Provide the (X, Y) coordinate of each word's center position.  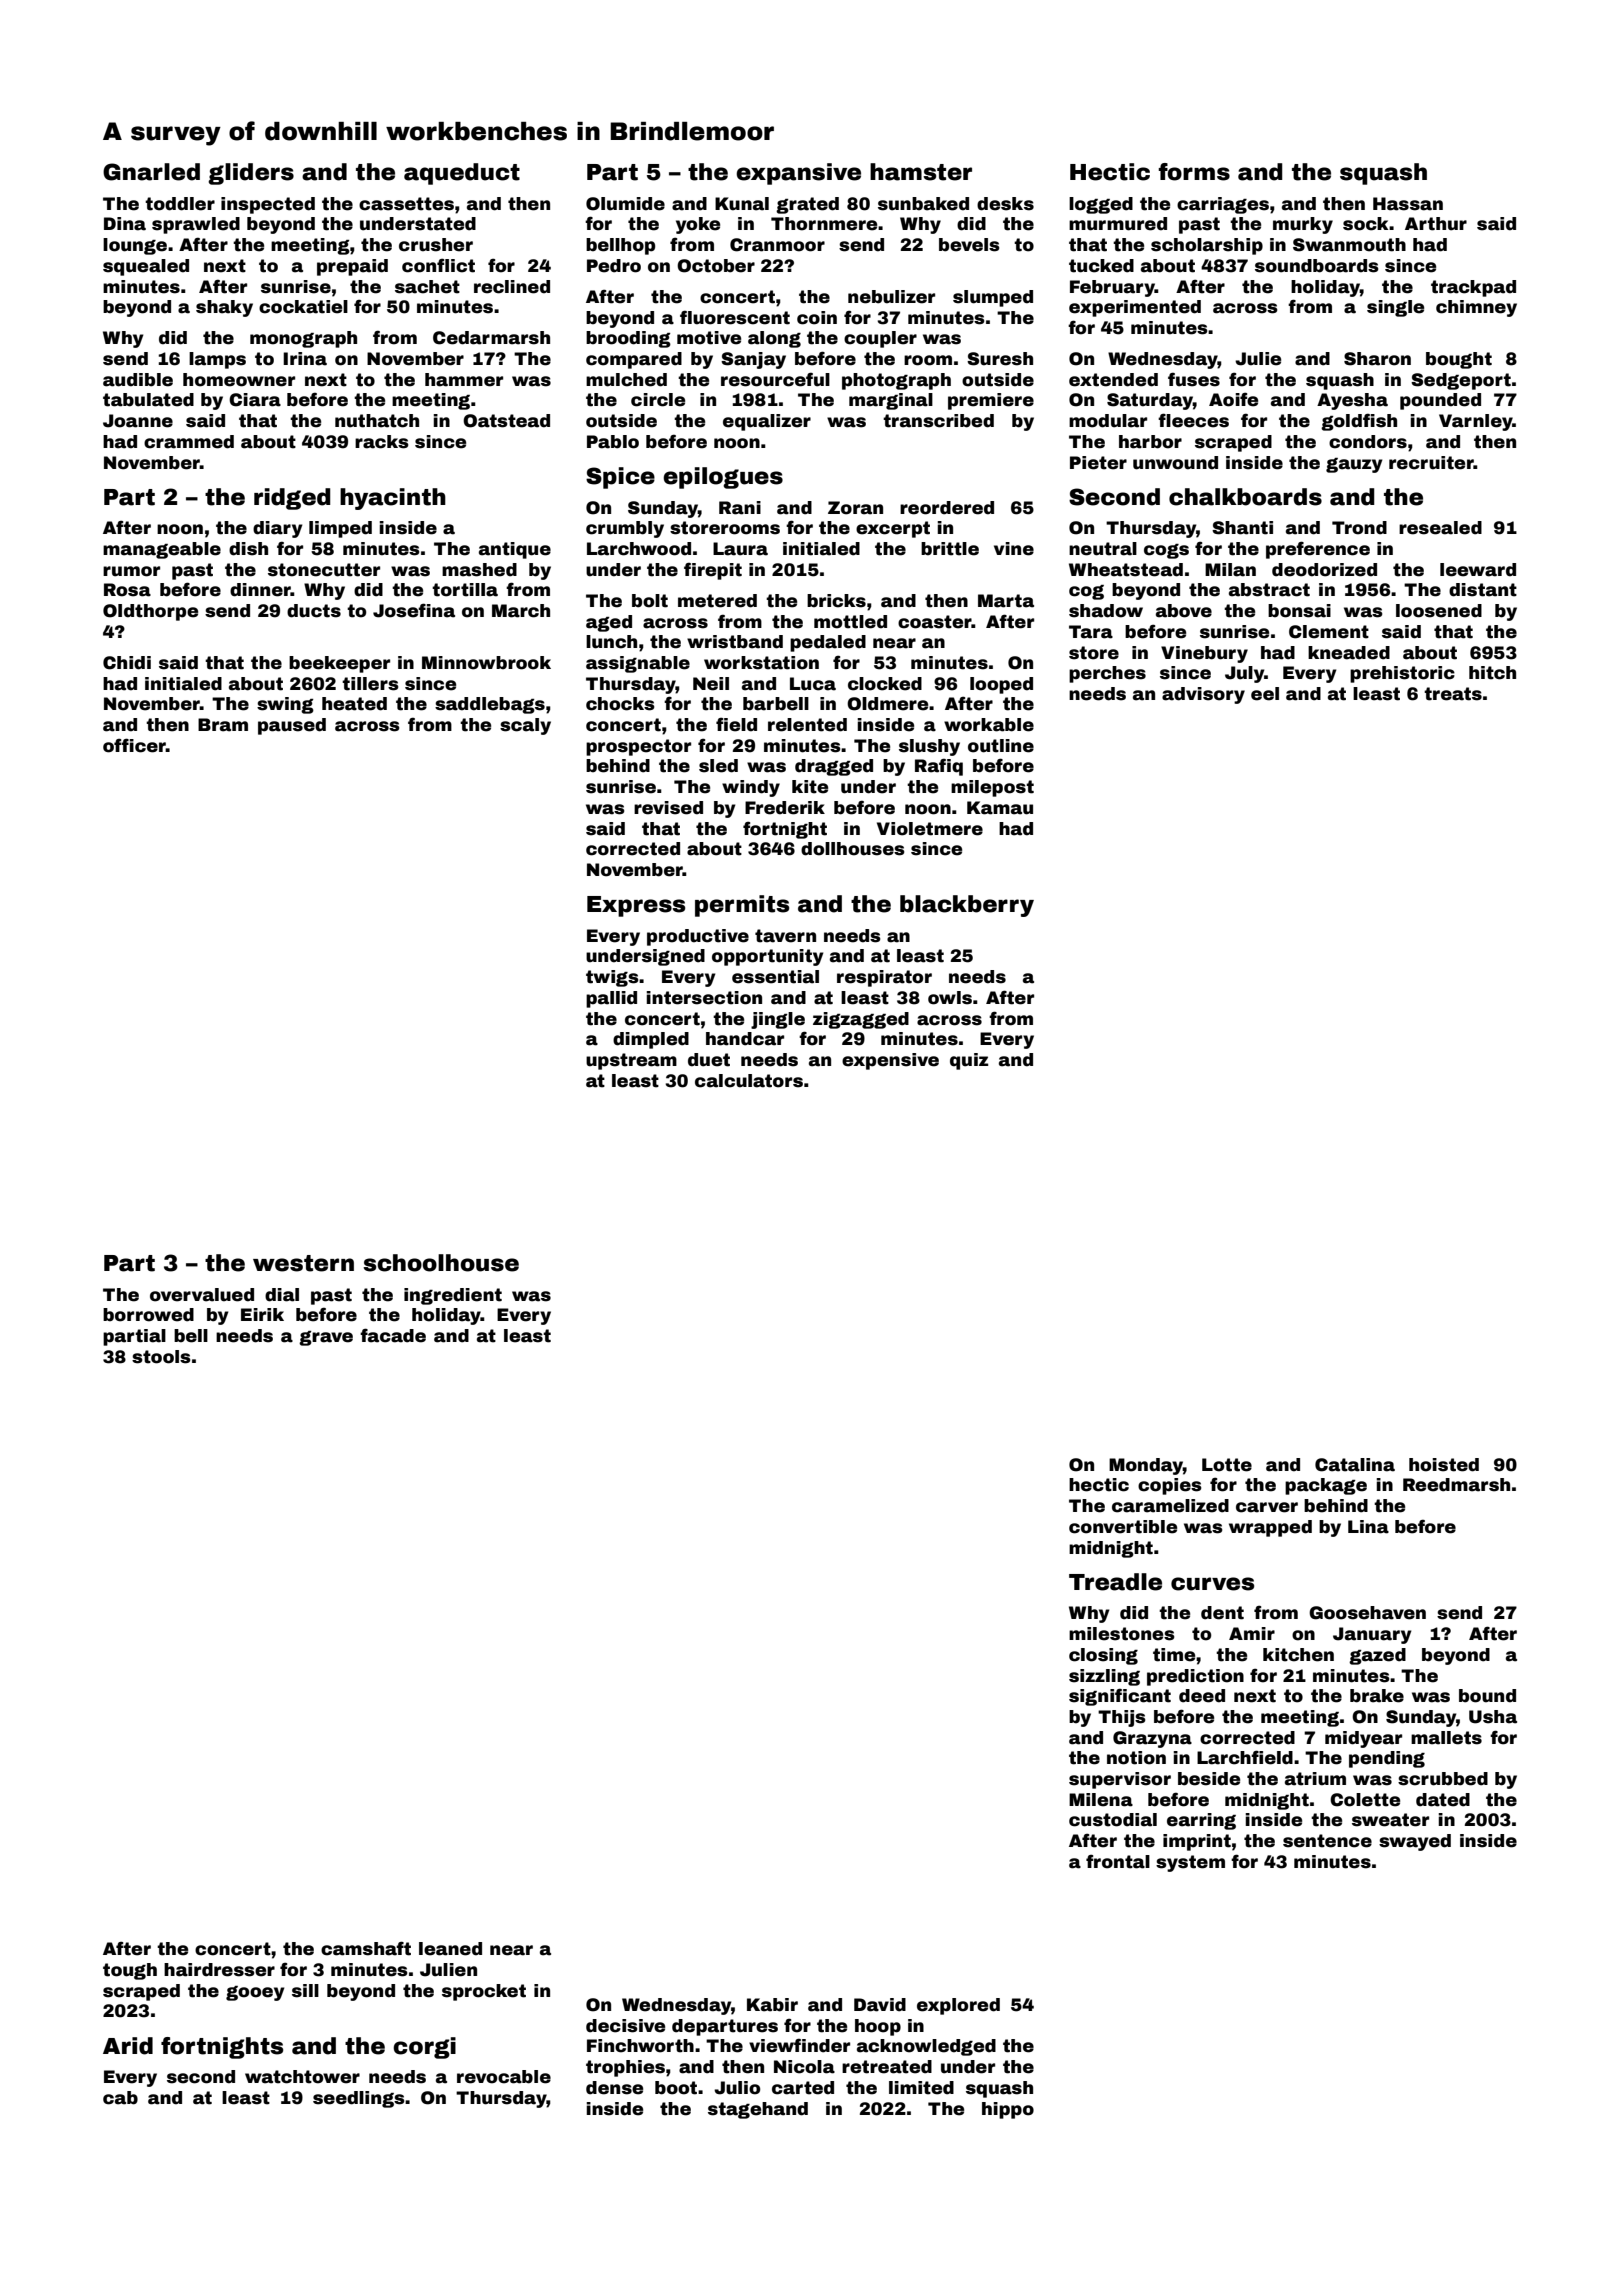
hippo (1008, 2110)
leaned (450, 1949)
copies (1170, 1486)
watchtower (302, 2077)
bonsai (1299, 611)
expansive (798, 174)
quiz (969, 1061)
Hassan (1408, 204)
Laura (740, 549)
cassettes (406, 204)
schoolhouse (441, 1263)
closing (1103, 1656)
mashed (479, 570)
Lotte (1227, 1465)
